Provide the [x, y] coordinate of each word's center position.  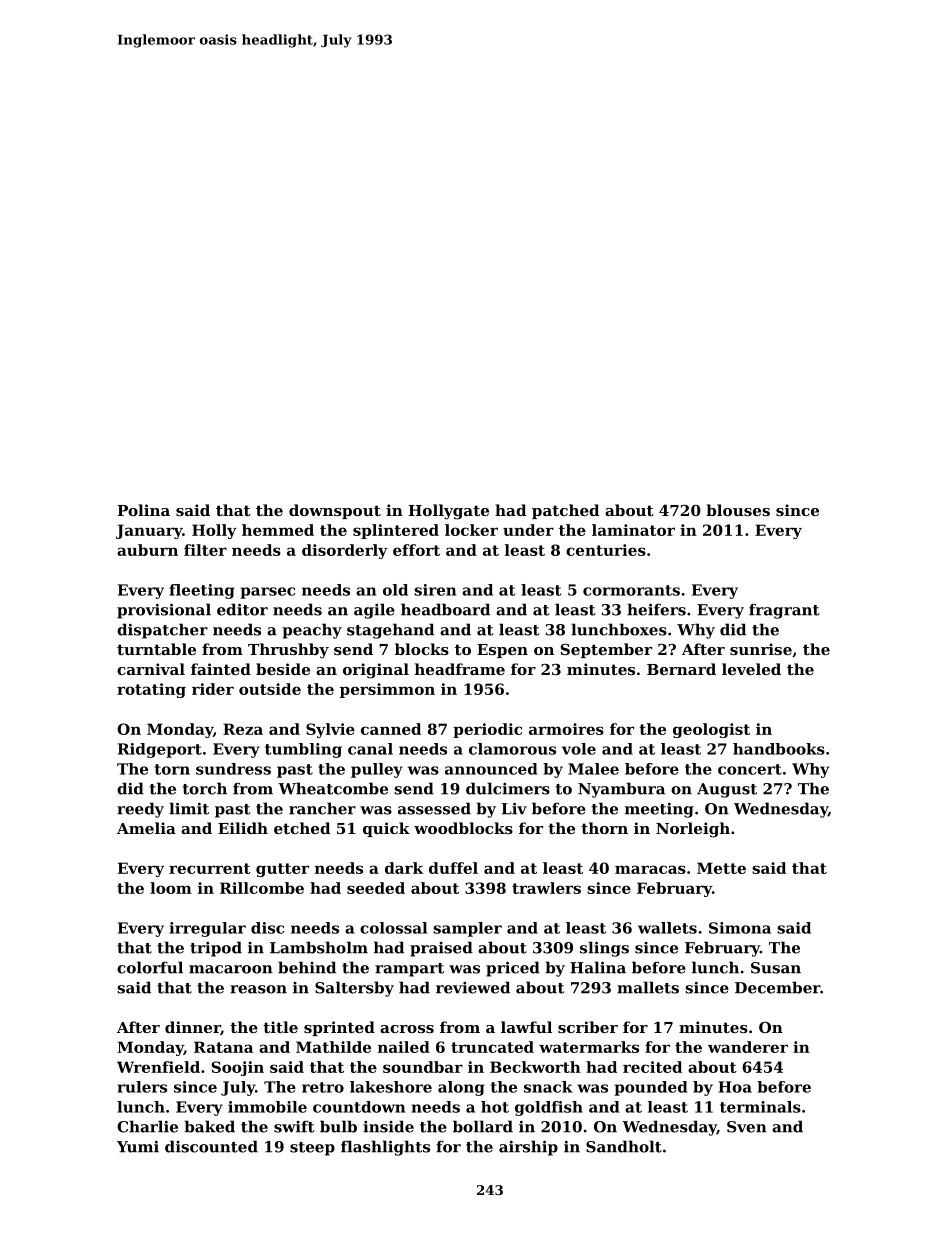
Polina [143, 510]
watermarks [589, 1047]
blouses [738, 510]
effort [416, 550]
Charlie [147, 1126]
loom [171, 888]
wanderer [748, 1047]
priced [513, 969]
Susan [776, 968]
